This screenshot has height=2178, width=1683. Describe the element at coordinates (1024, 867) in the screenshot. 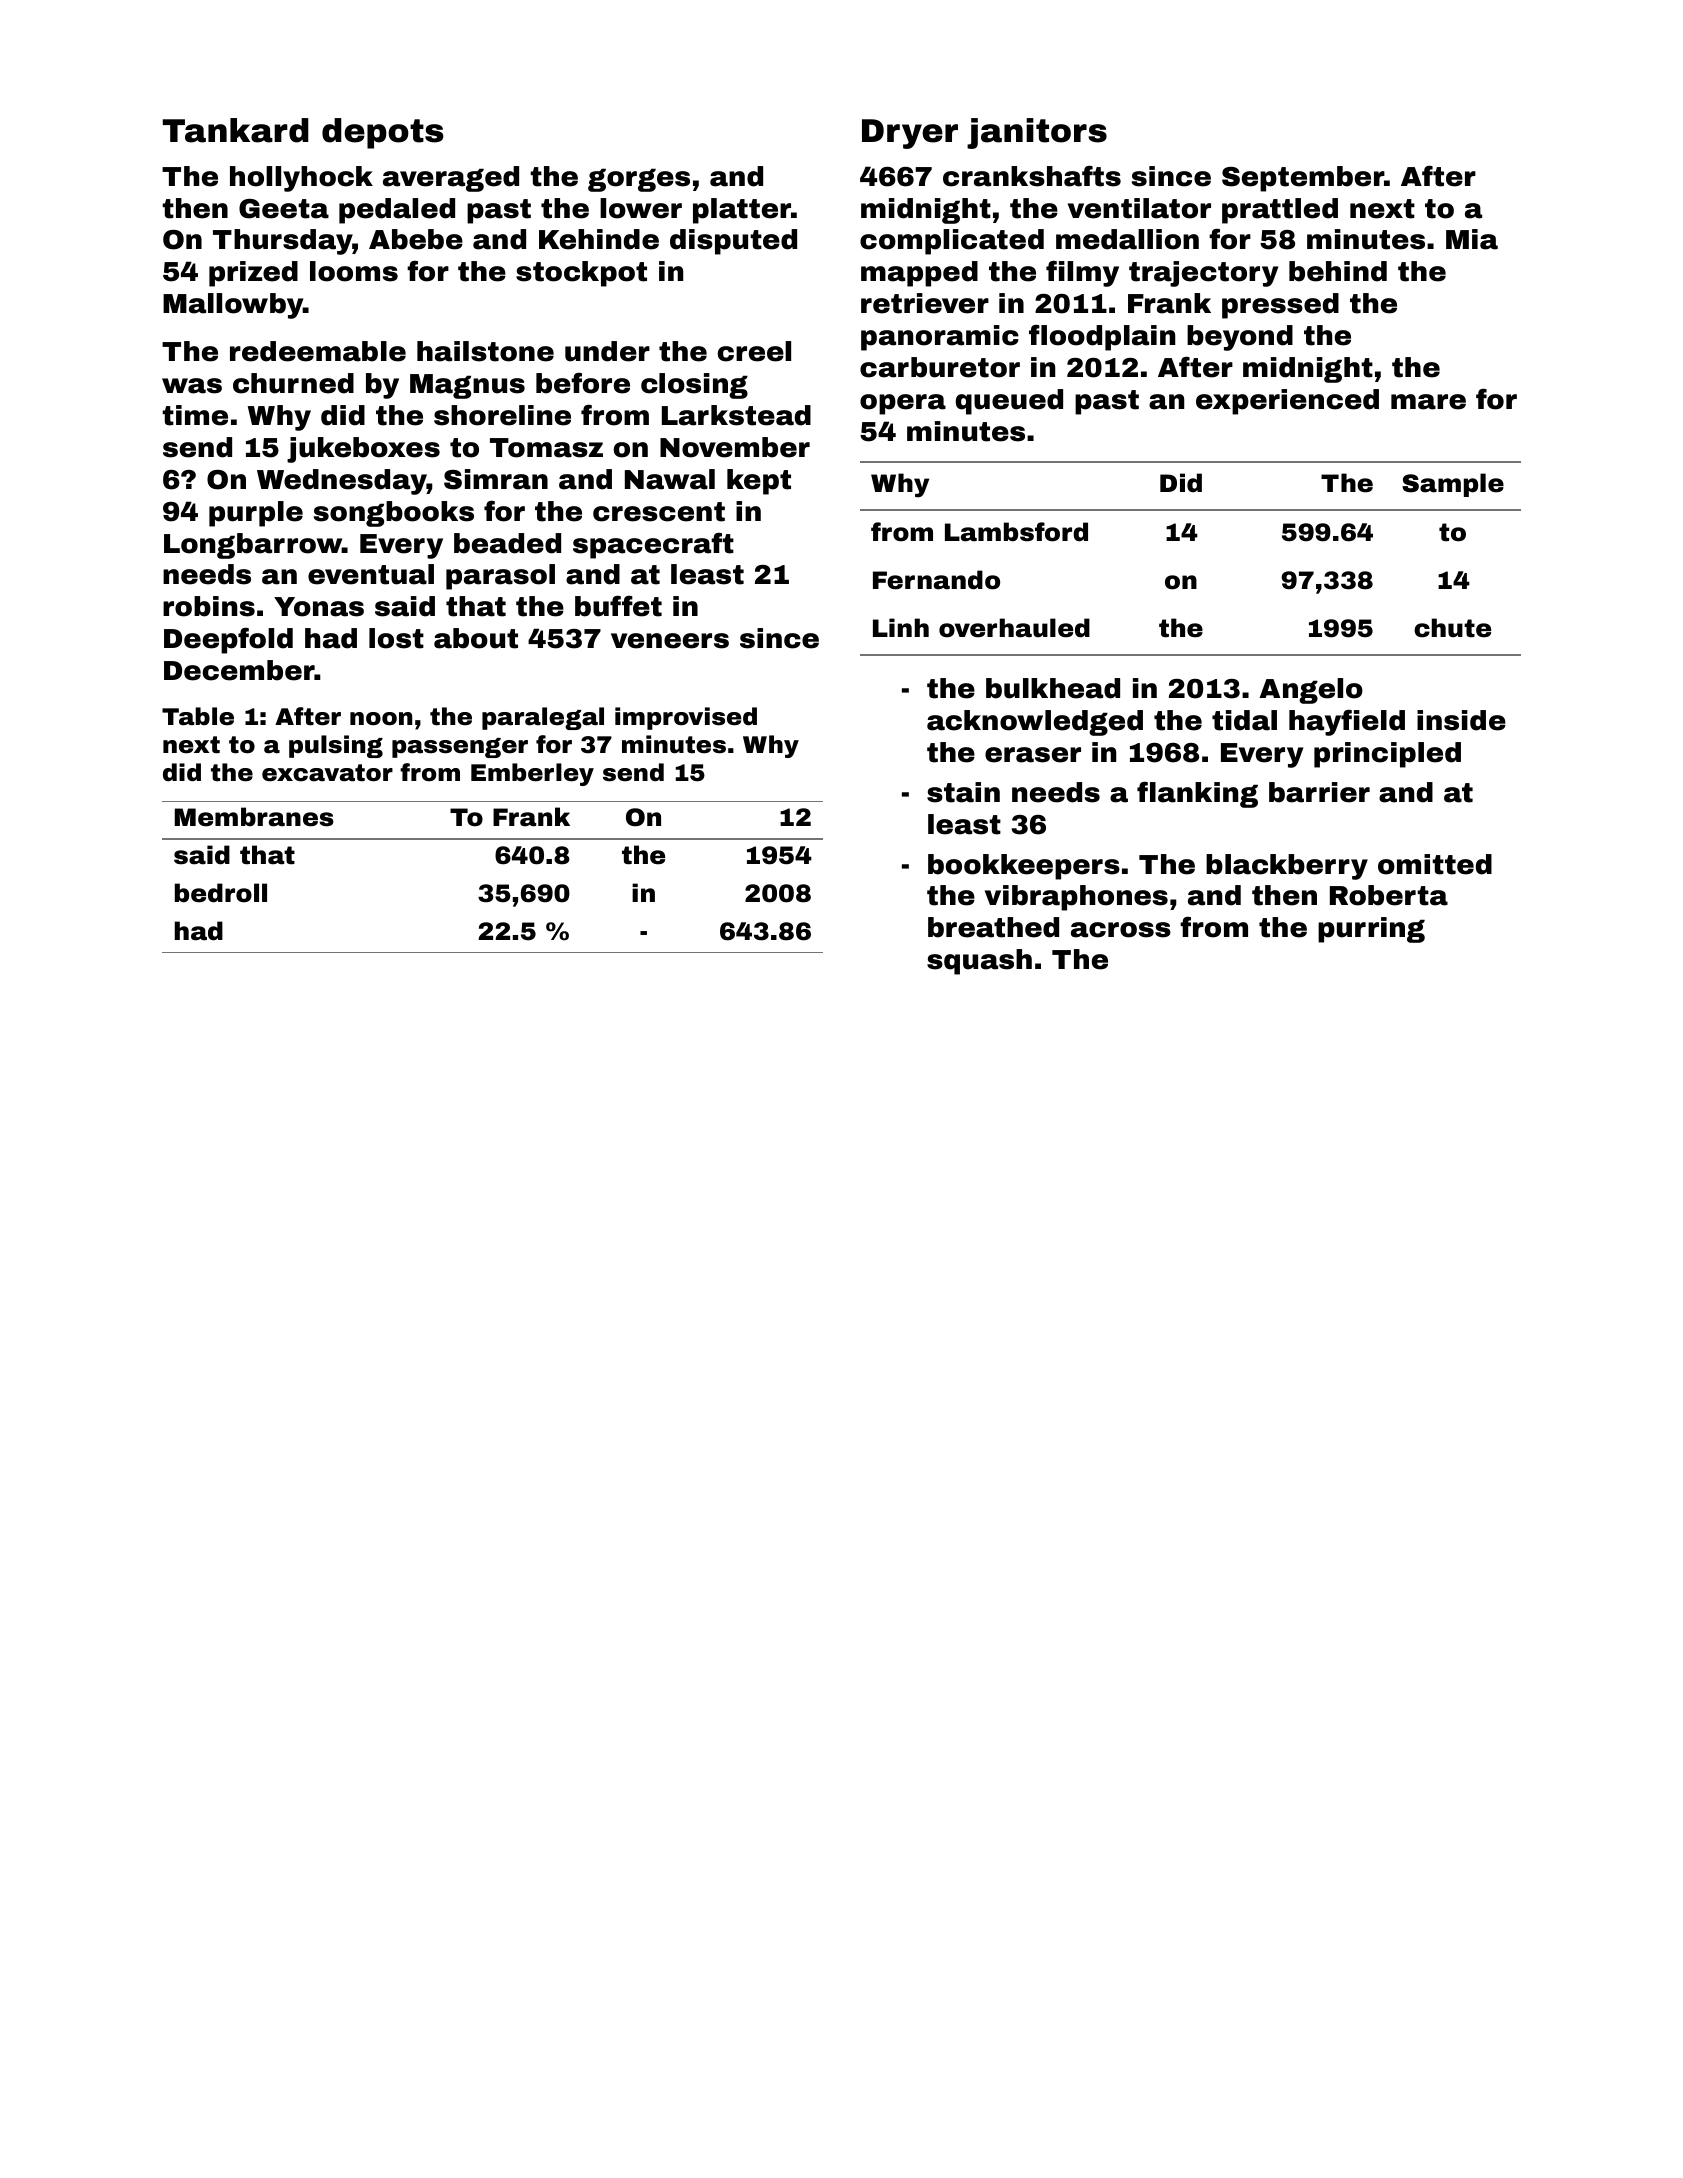

I see `bookkeepers` at that location.
